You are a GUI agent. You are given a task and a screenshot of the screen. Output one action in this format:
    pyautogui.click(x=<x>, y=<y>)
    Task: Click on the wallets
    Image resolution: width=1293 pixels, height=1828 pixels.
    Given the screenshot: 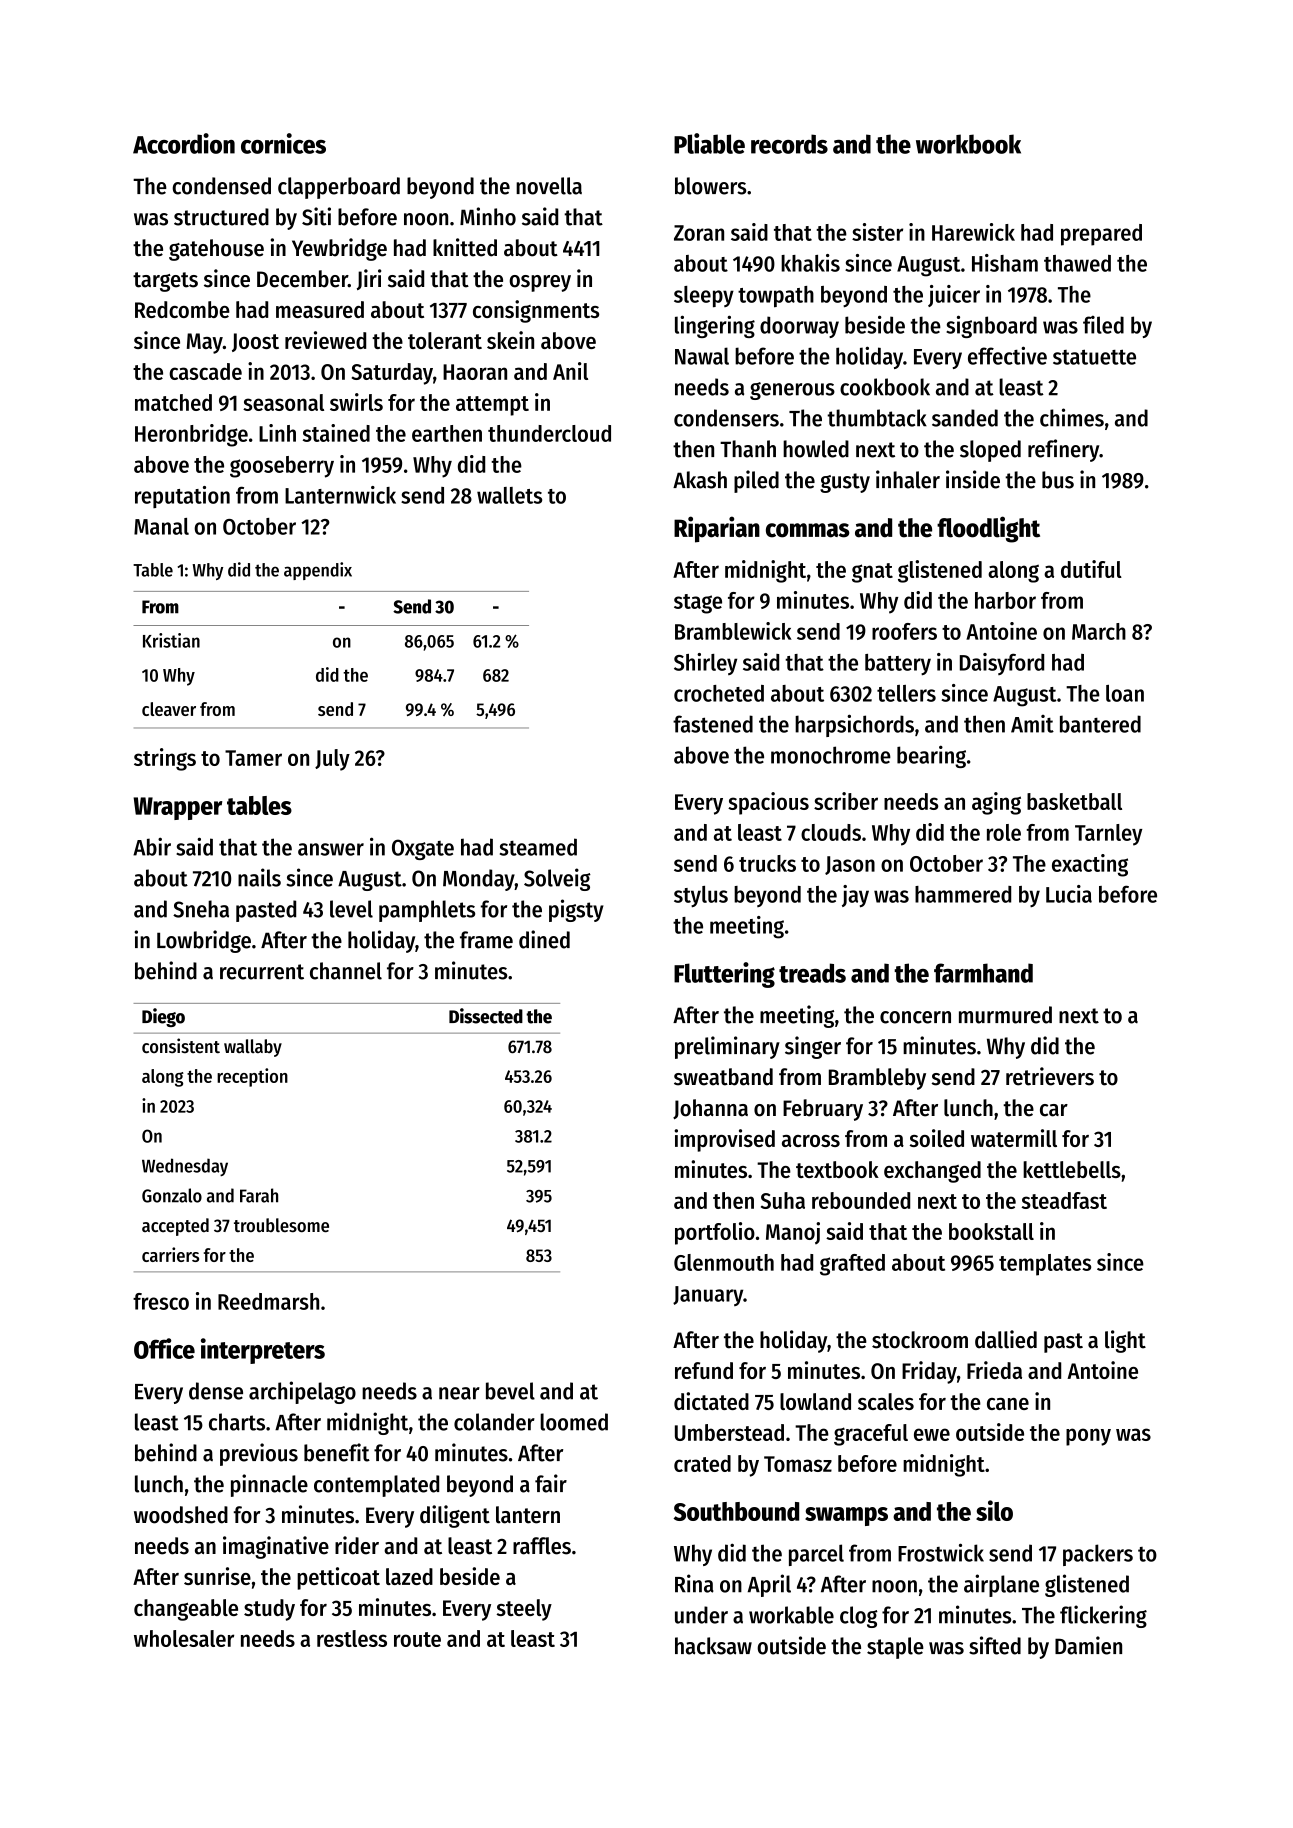 What is the action you would take?
    pyautogui.click(x=509, y=495)
